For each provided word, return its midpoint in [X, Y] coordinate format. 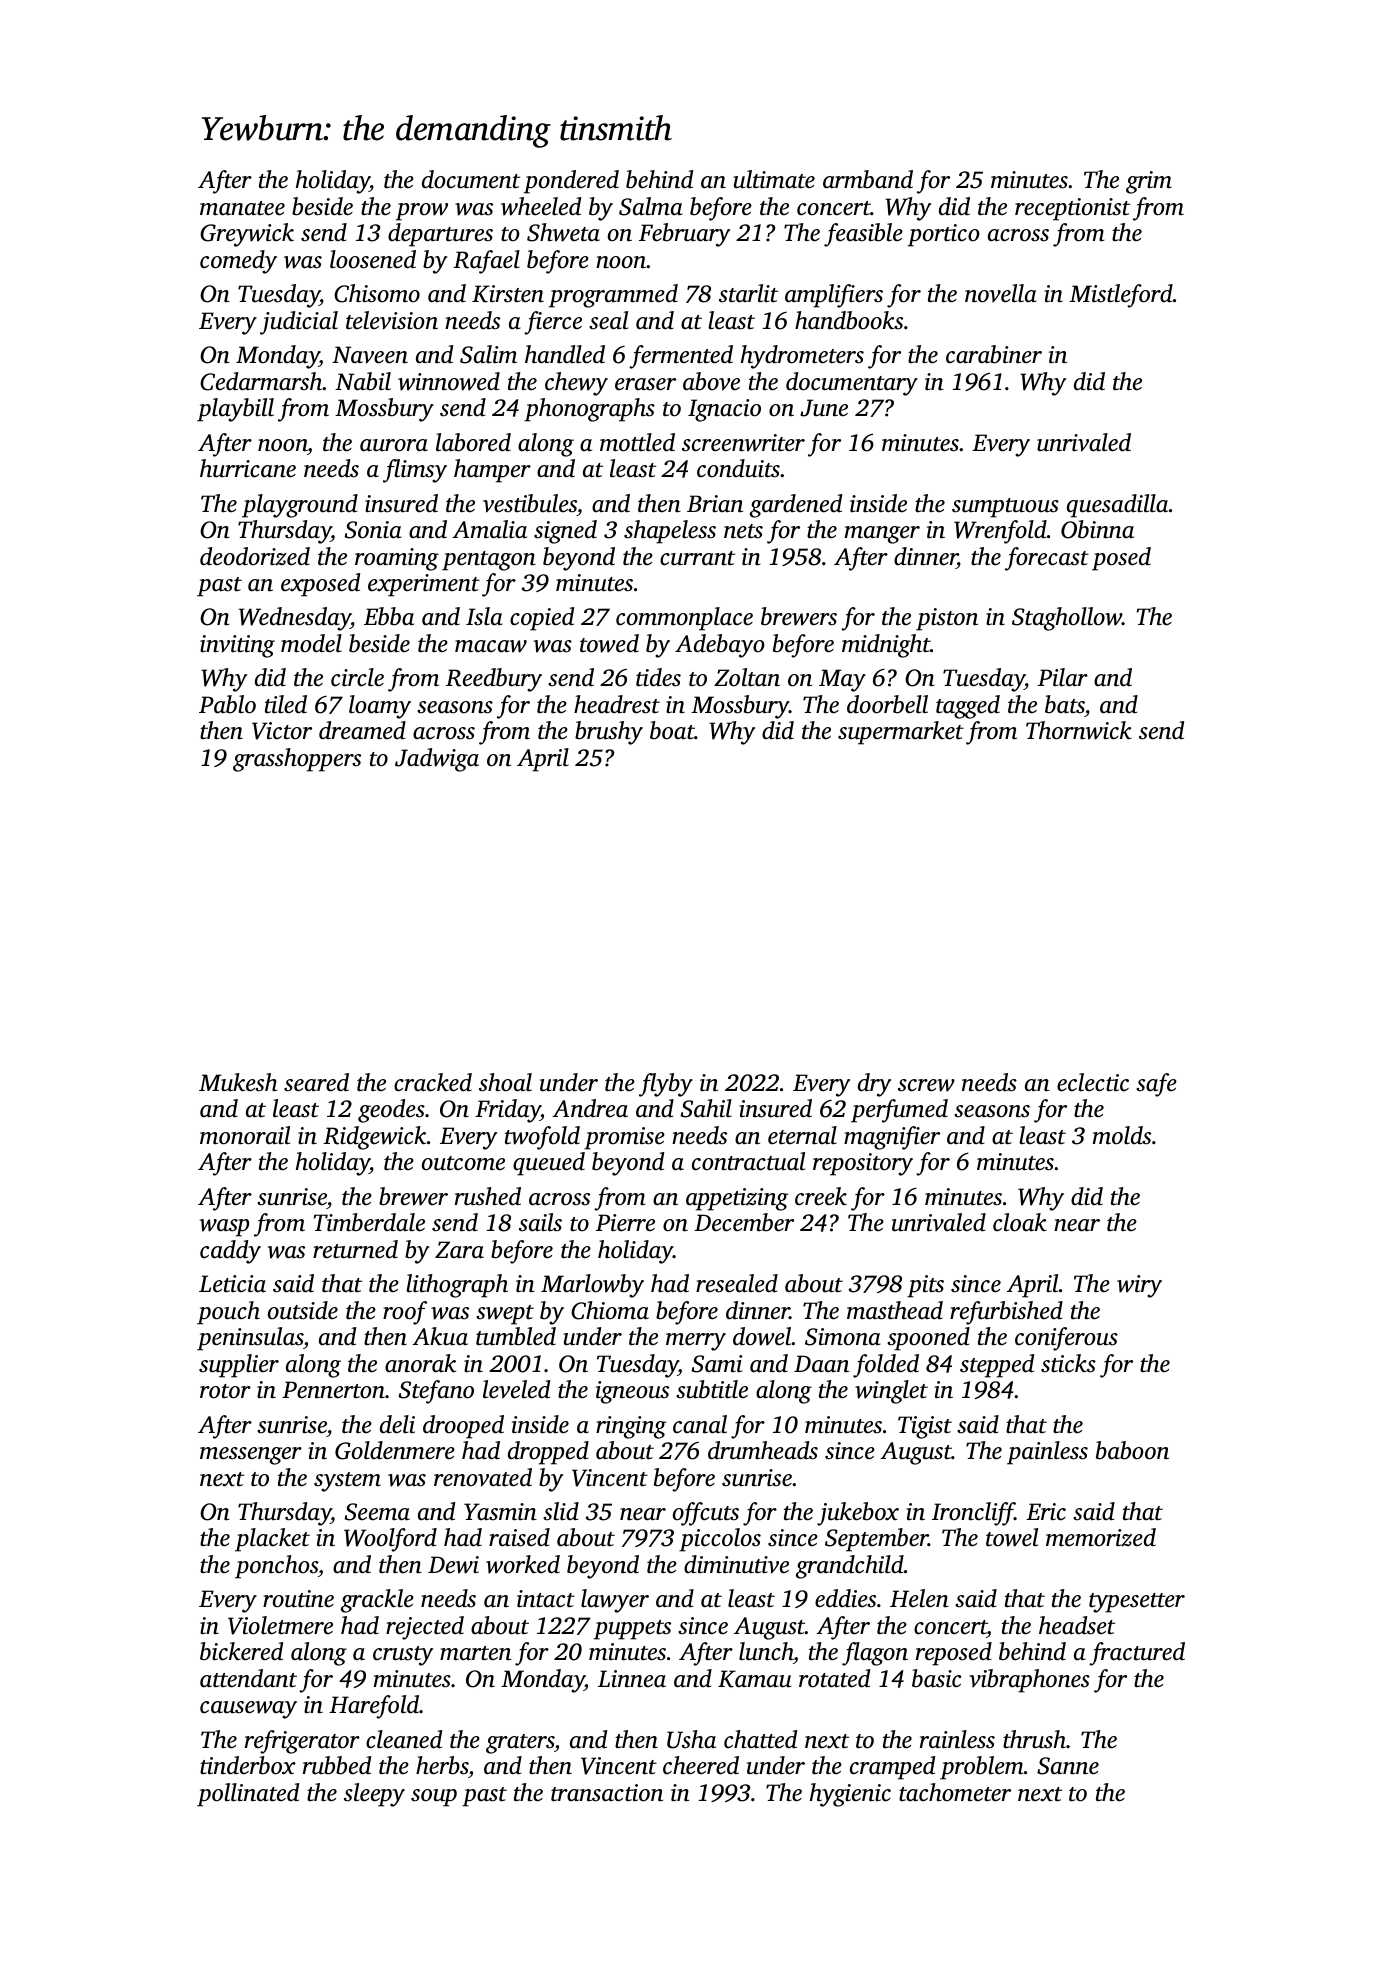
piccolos [720, 1540]
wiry [1139, 1286]
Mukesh [238, 1082]
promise [624, 1138]
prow [422, 212]
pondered [571, 182]
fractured [1137, 1654]
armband [868, 179]
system [347, 1482]
